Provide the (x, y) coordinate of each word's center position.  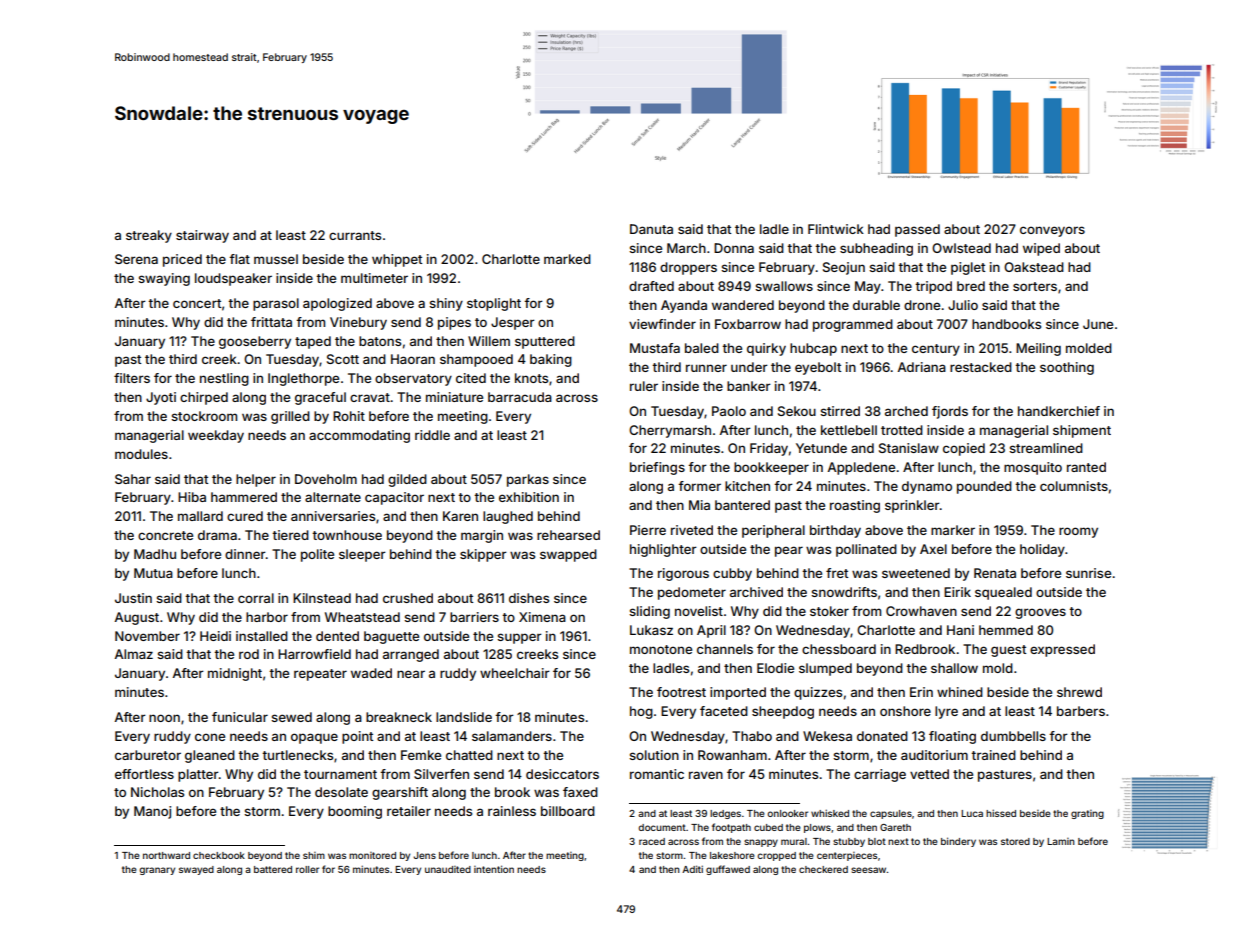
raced (652, 841)
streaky (149, 236)
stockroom (204, 416)
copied (964, 449)
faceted (724, 711)
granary (157, 871)
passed (917, 230)
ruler (644, 386)
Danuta (651, 229)
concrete (165, 535)
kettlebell (849, 430)
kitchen (747, 486)
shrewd (1079, 692)
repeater (320, 675)
